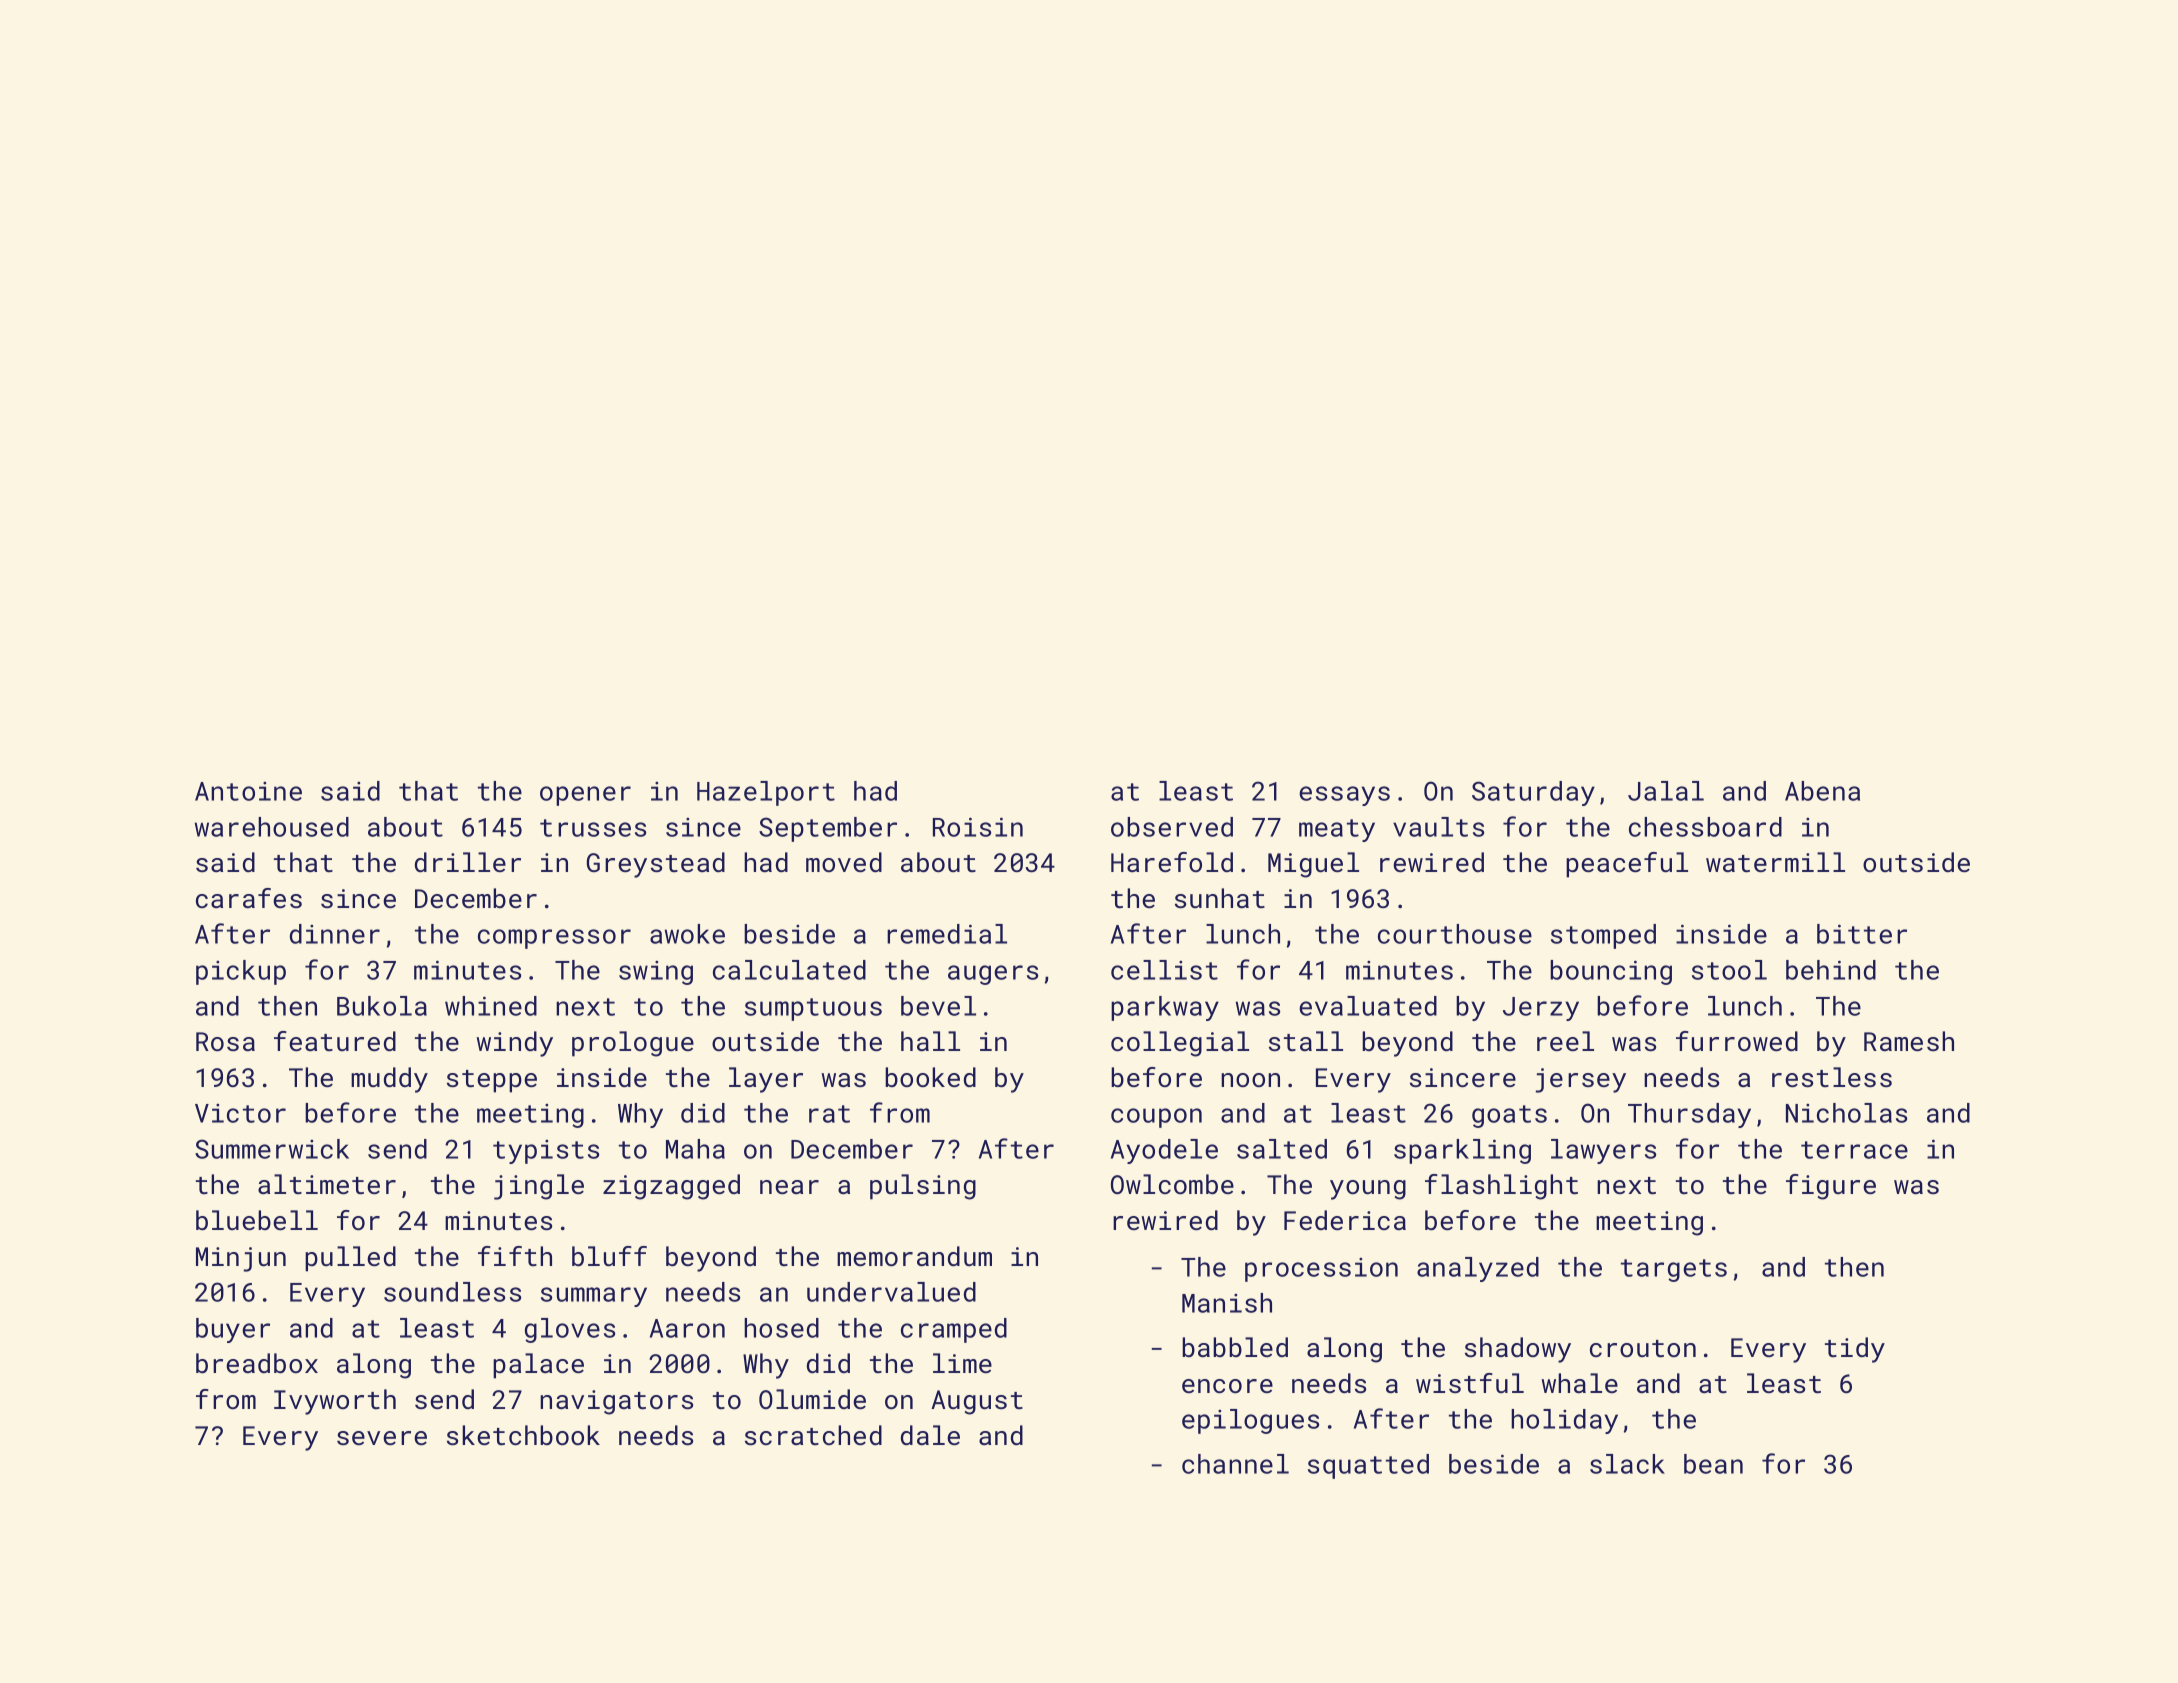 The height and width of the document is (1683, 2178). Describe the element at coordinates (248, 791) in the document. I see `Antoine` at that location.
